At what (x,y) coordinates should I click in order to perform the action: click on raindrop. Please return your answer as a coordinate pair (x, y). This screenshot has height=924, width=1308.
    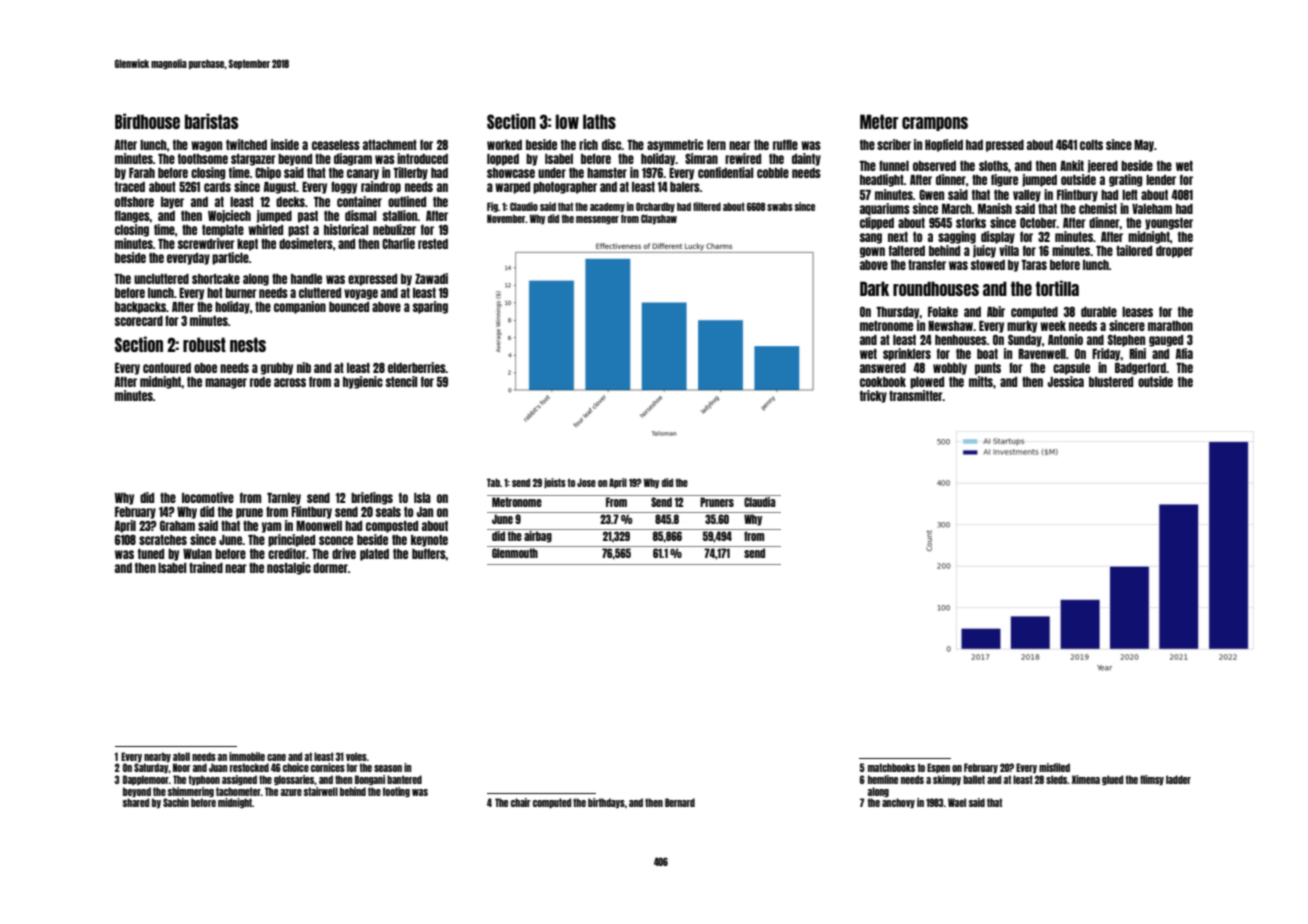
    Looking at the image, I should click on (381, 187).
